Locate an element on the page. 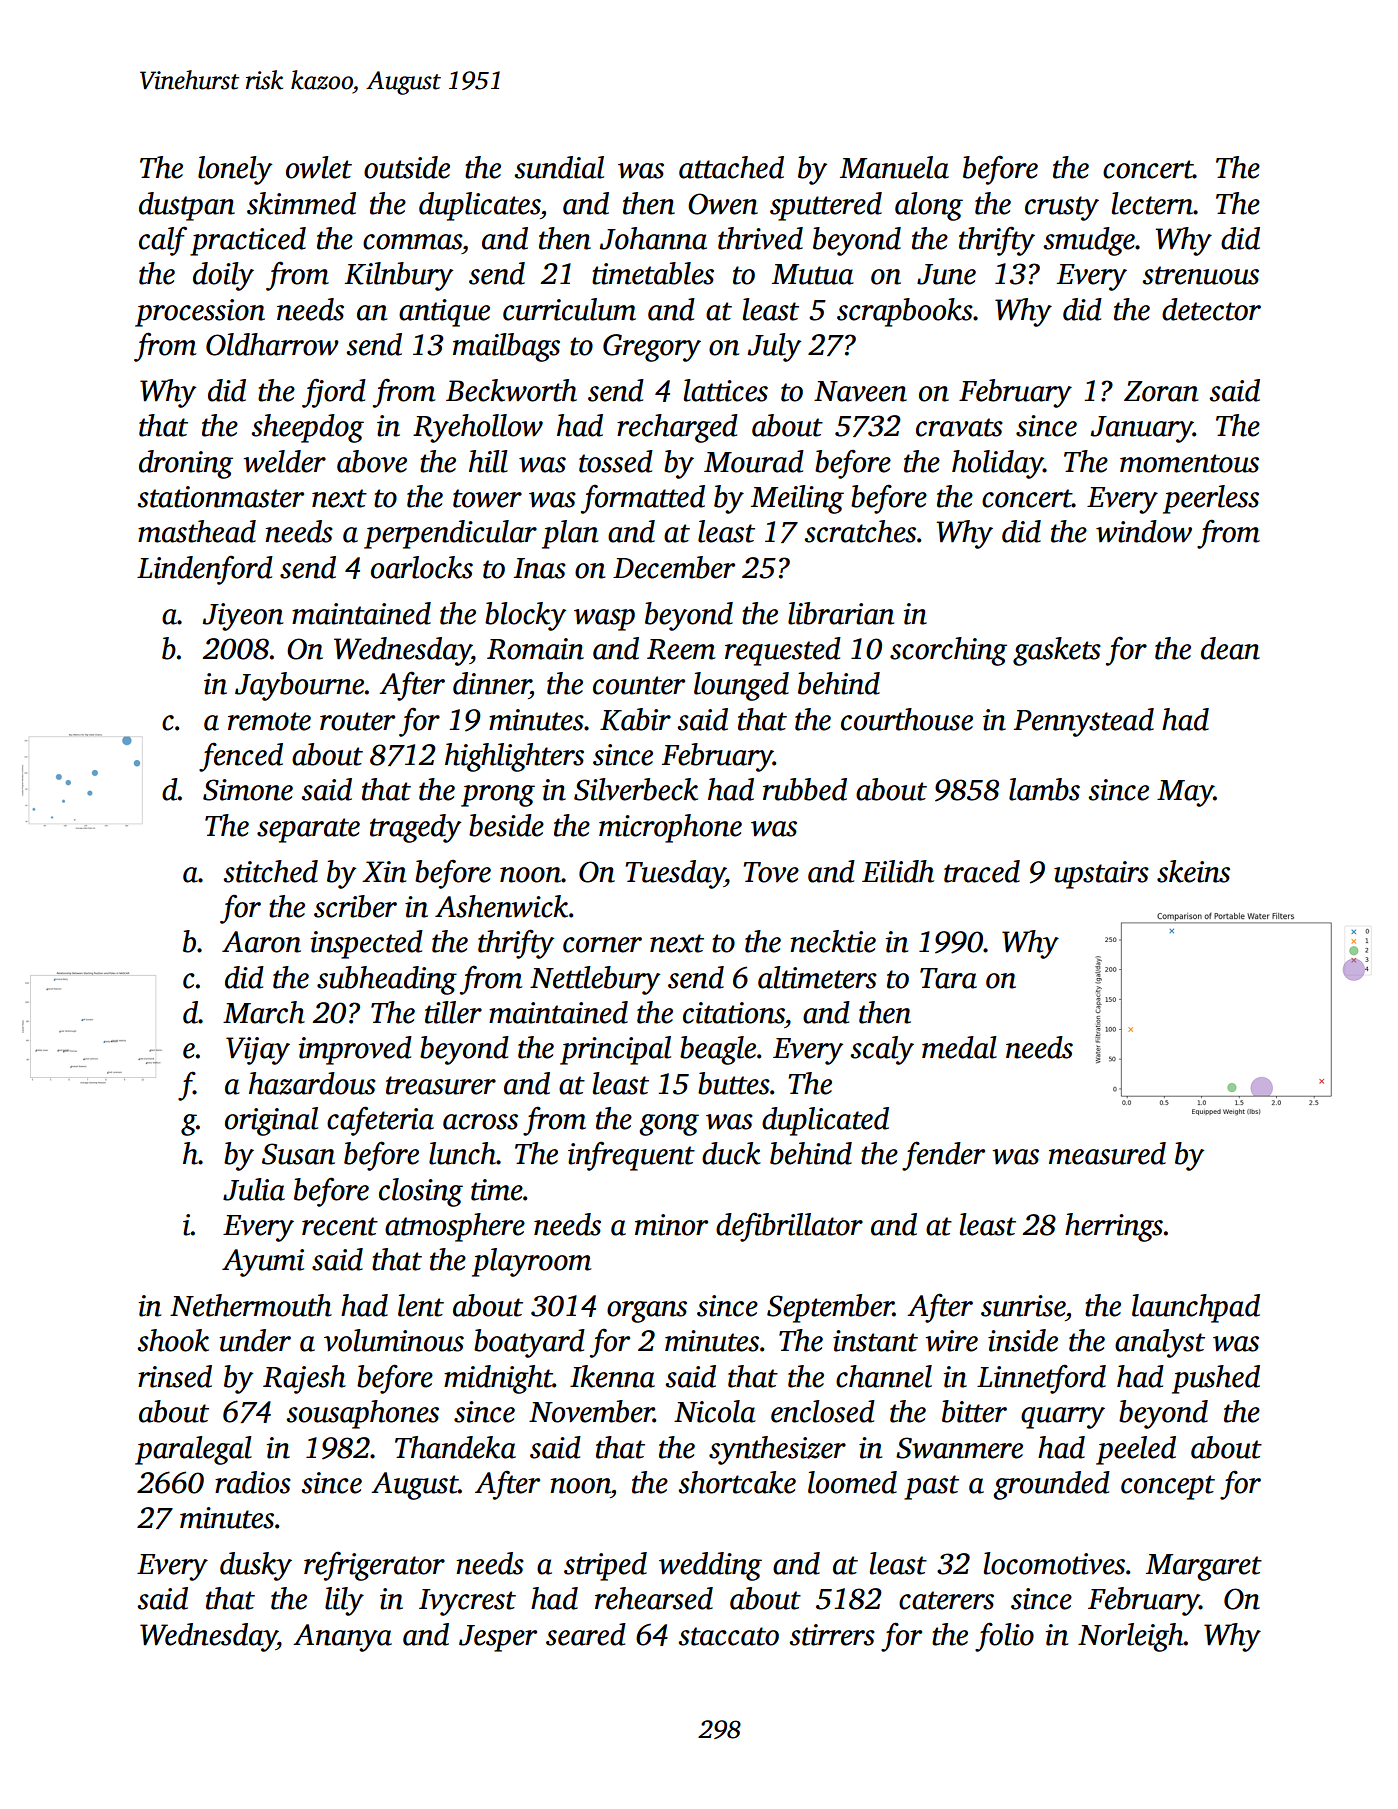  herrings is located at coordinates (1114, 1227).
